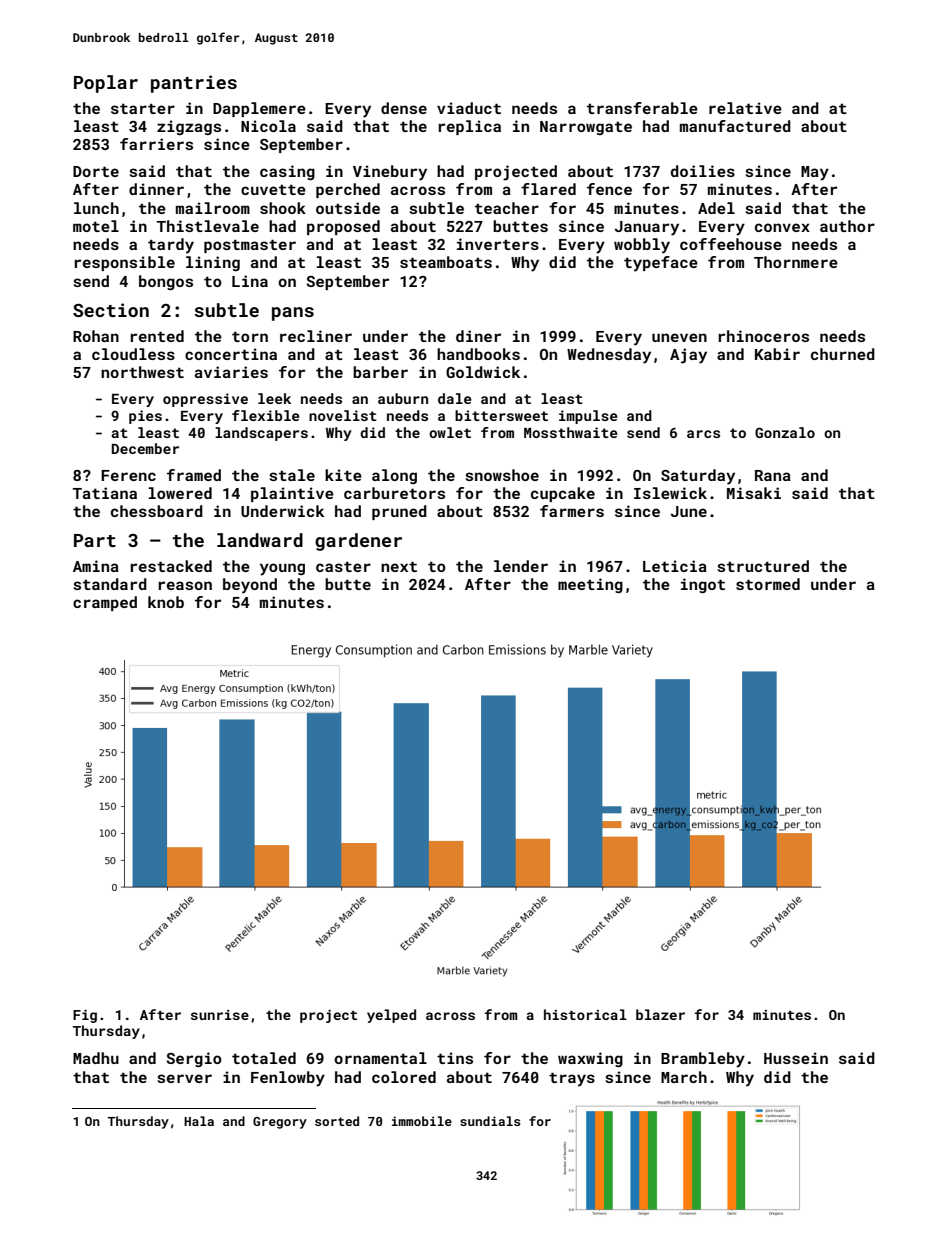 The width and height of the screenshot is (952, 1233). What do you see at coordinates (469, 108) in the screenshot?
I see `viaduct` at bounding box center [469, 108].
